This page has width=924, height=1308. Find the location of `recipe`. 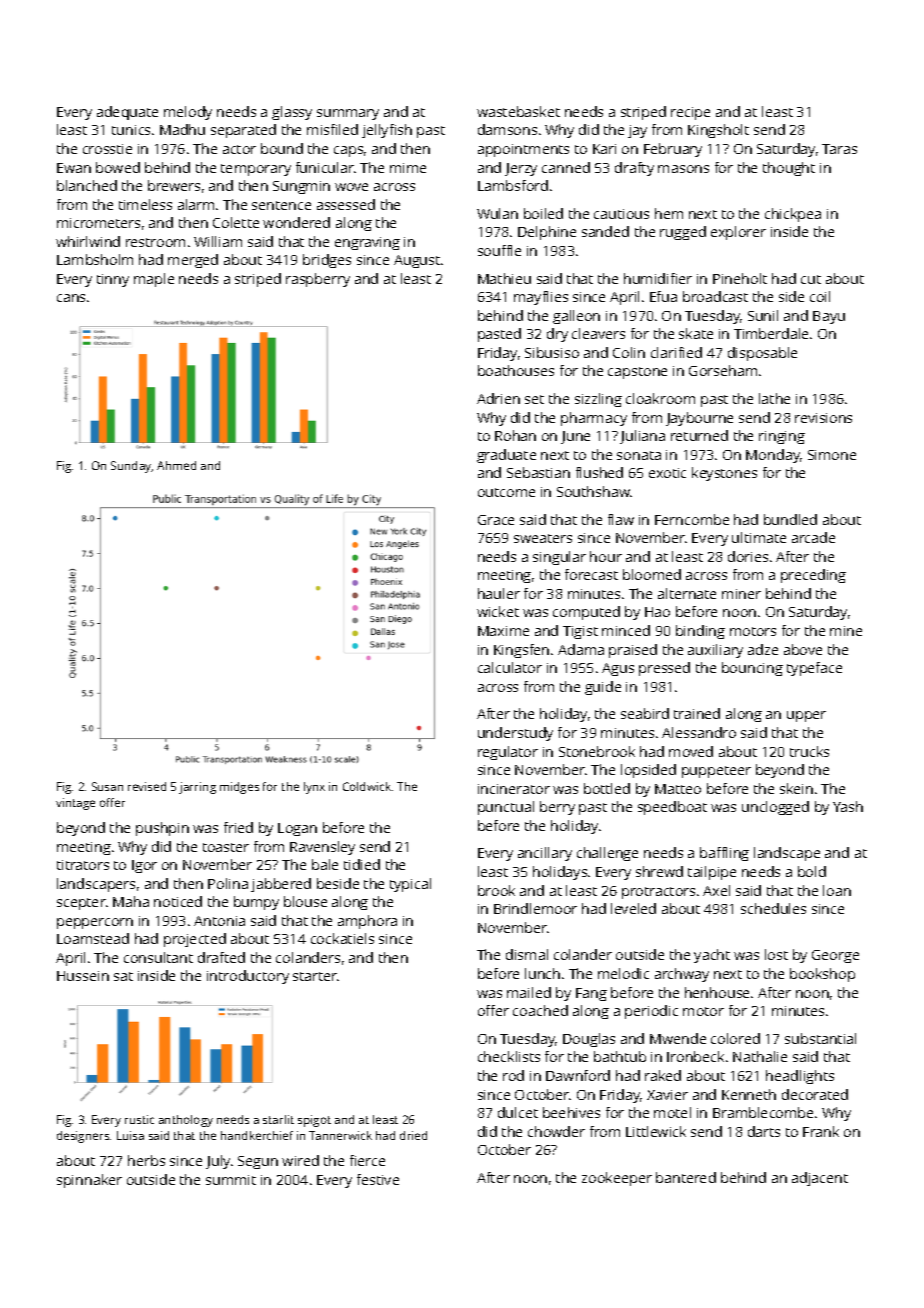

recipe is located at coordinates (690, 113).
